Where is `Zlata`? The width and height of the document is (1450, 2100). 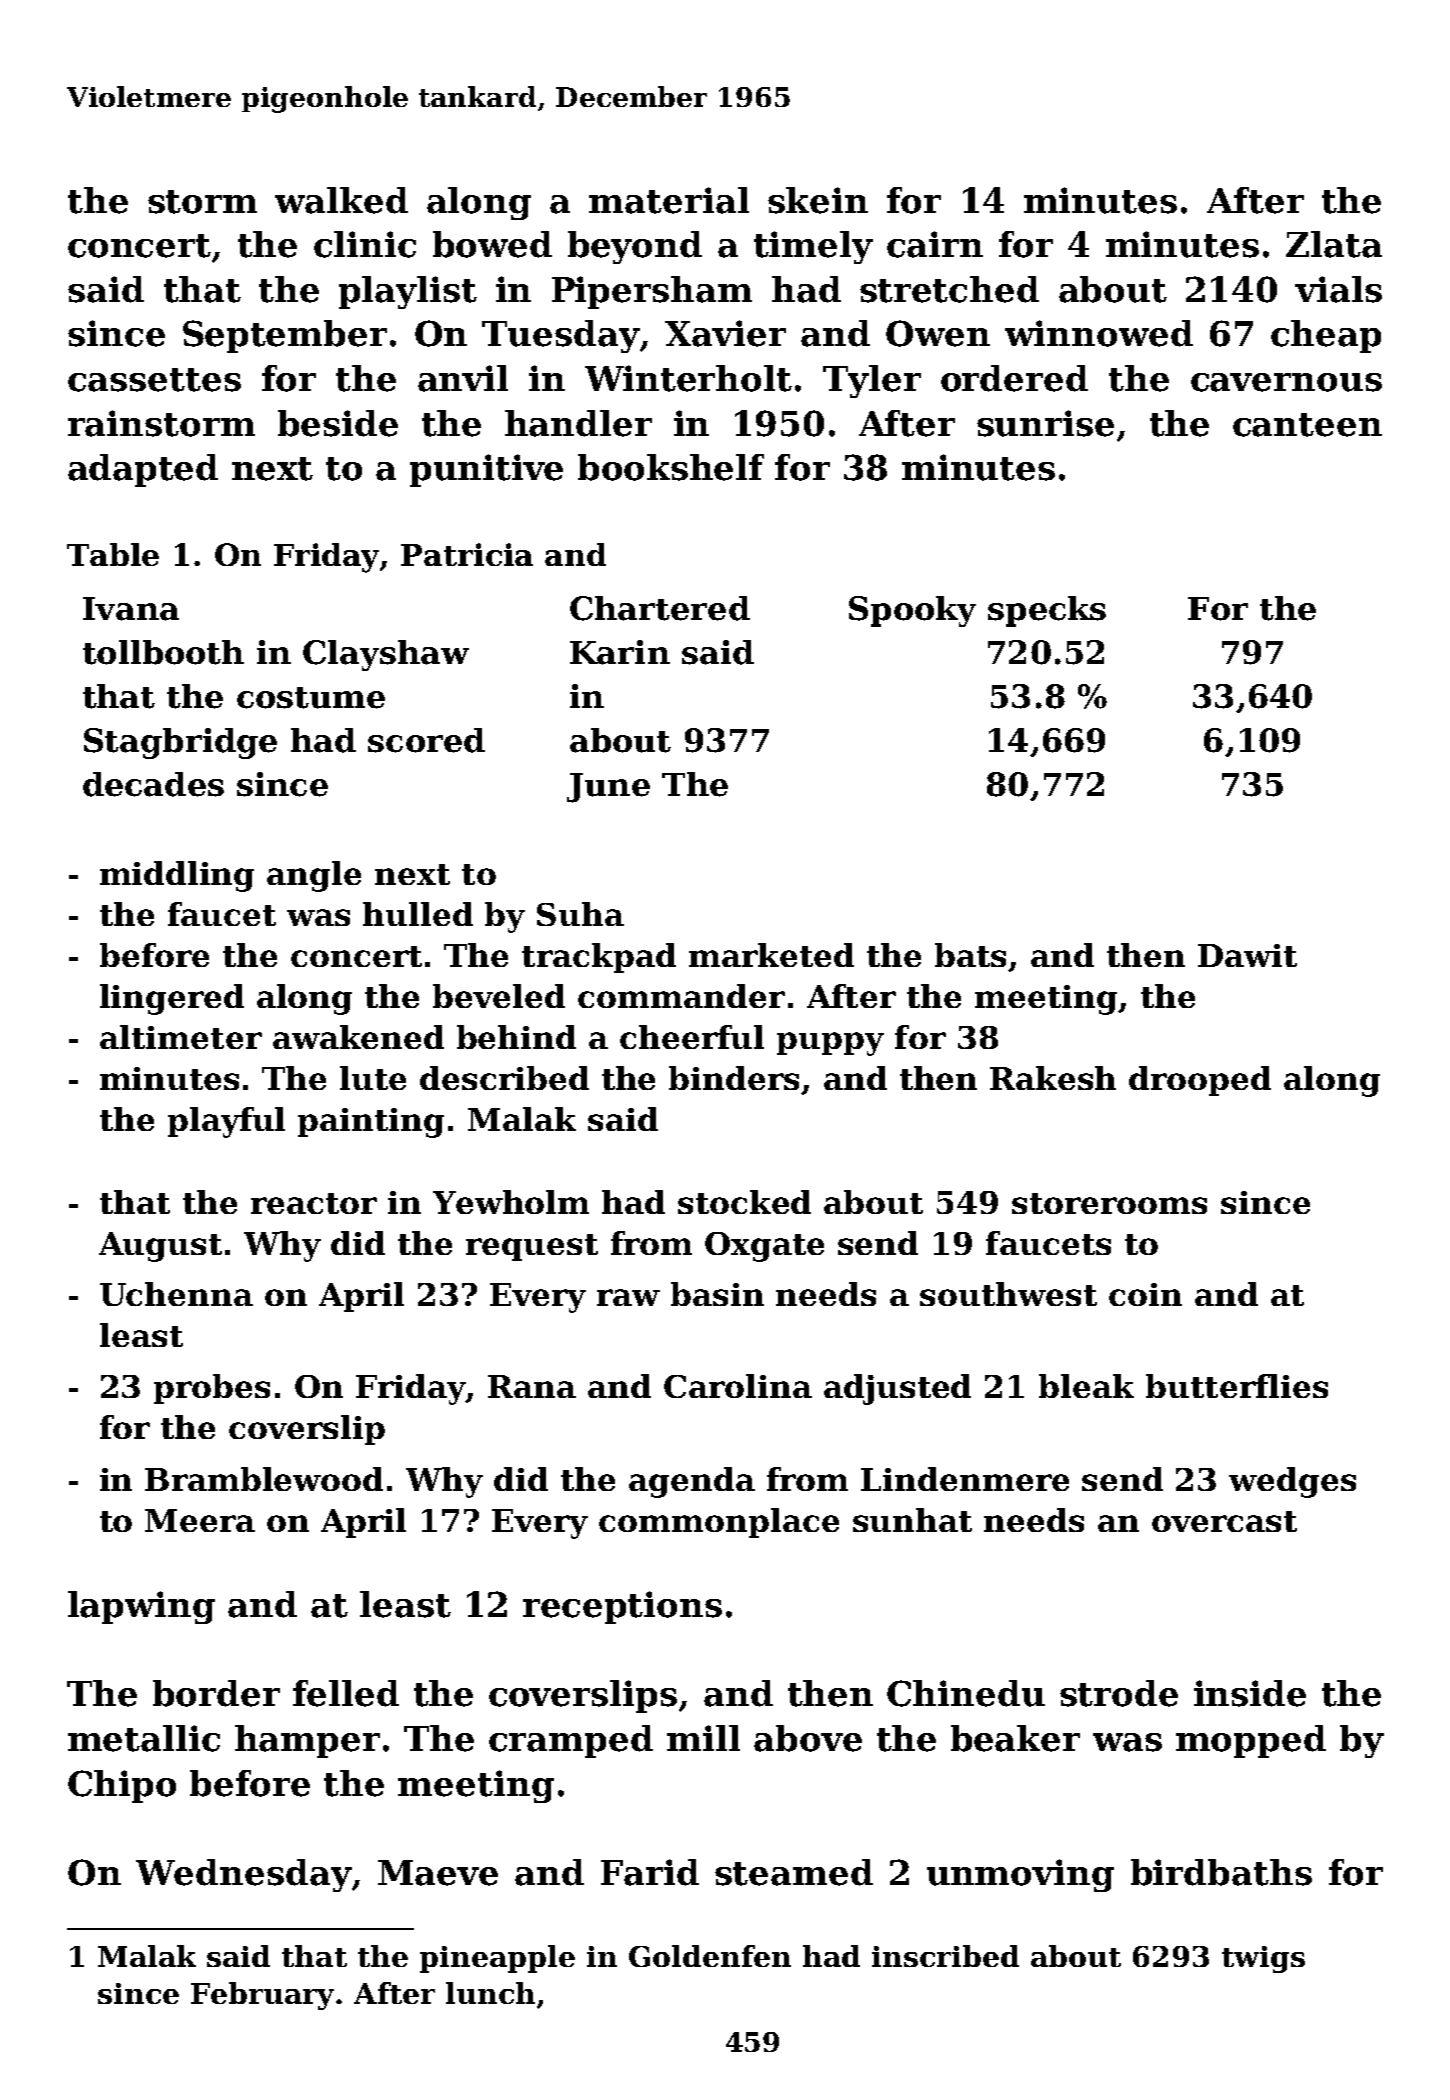 Zlata is located at coordinates (1334, 244).
